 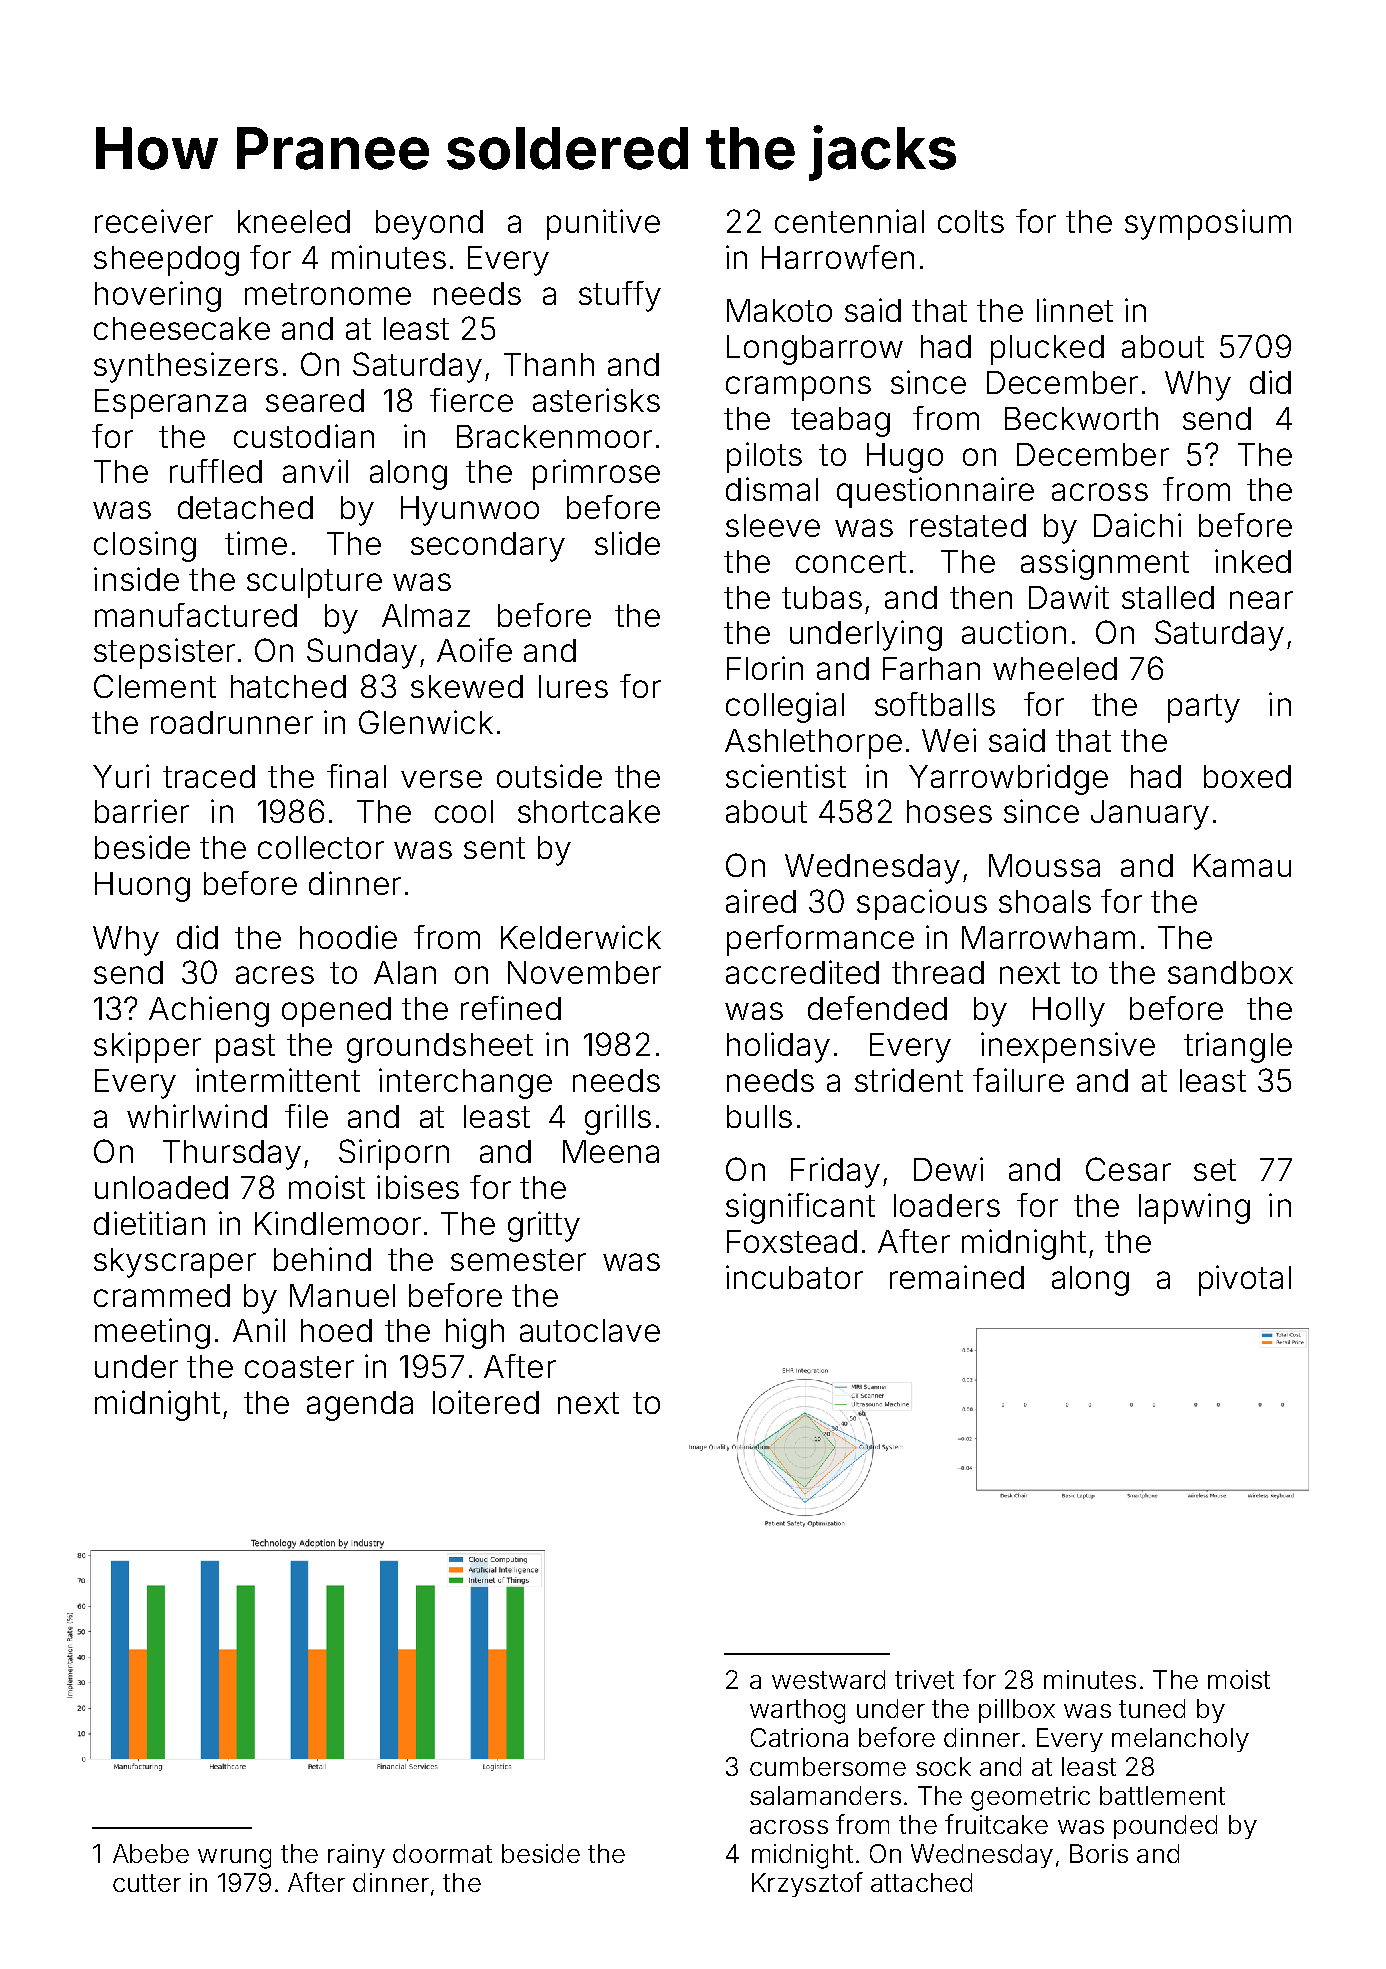 What do you see at coordinates (1044, 865) in the screenshot?
I see `Moussa` at bounding box center [1044, 865].
